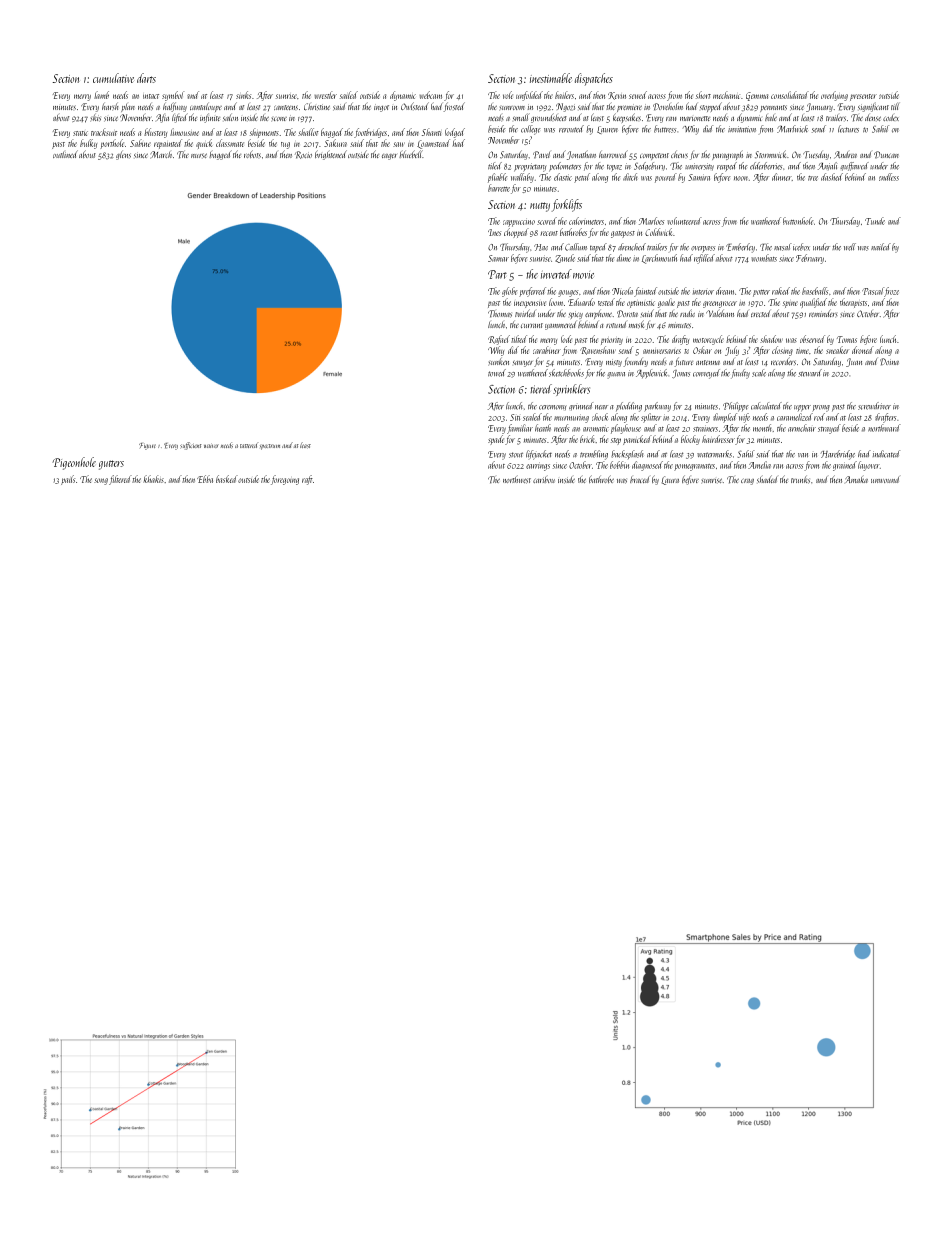 This screenshot has height=1233, width=952. What do you see at coordinates (199, 155) in the screenshot?
I see `nurse` at bounding box center [199, 155].
